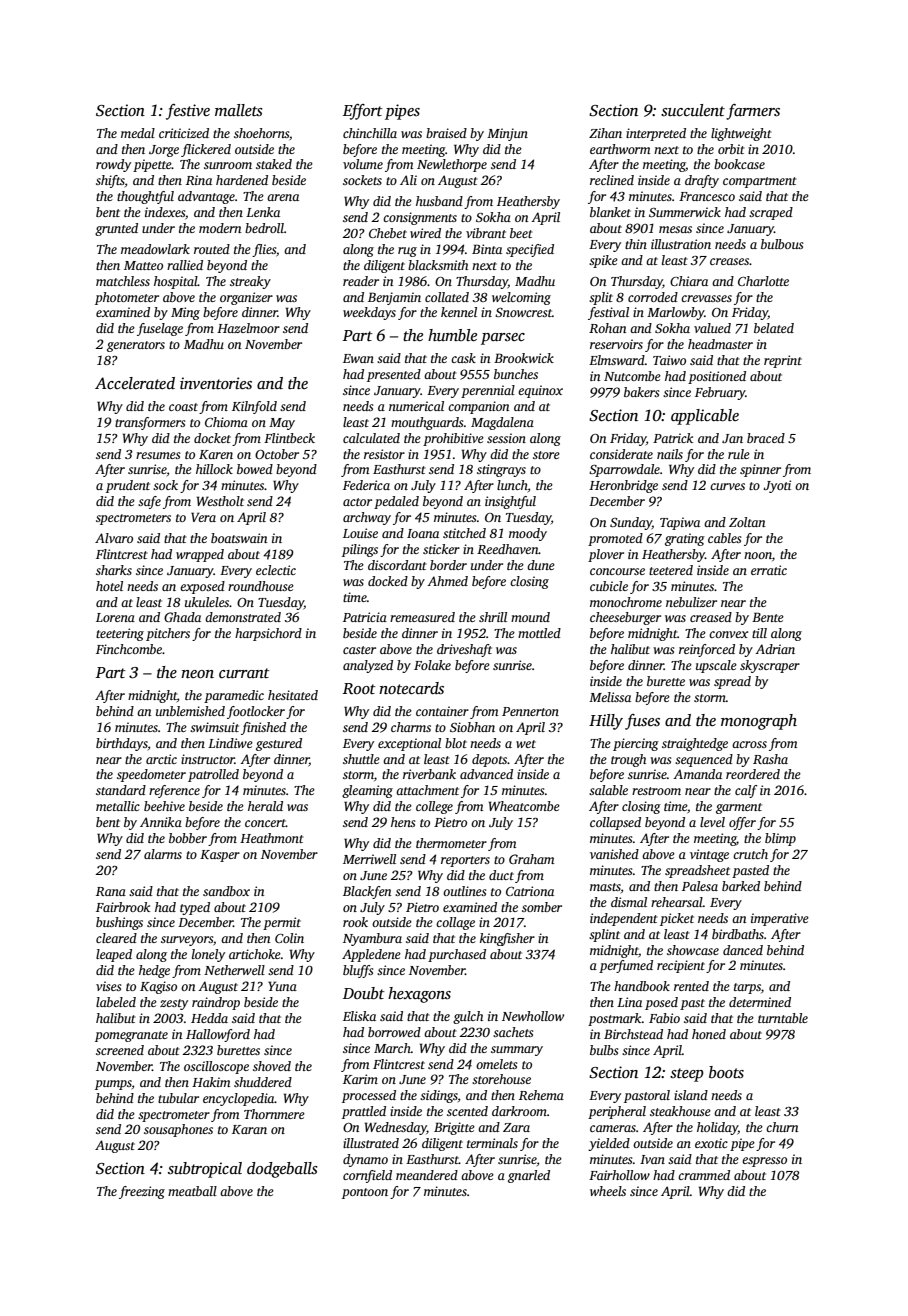 The width and height of the image is (908, 1316). What do you see at coordinates (216, 1067) in the image?
I see `oscilloscope` at bounding box center [216, 1067].
